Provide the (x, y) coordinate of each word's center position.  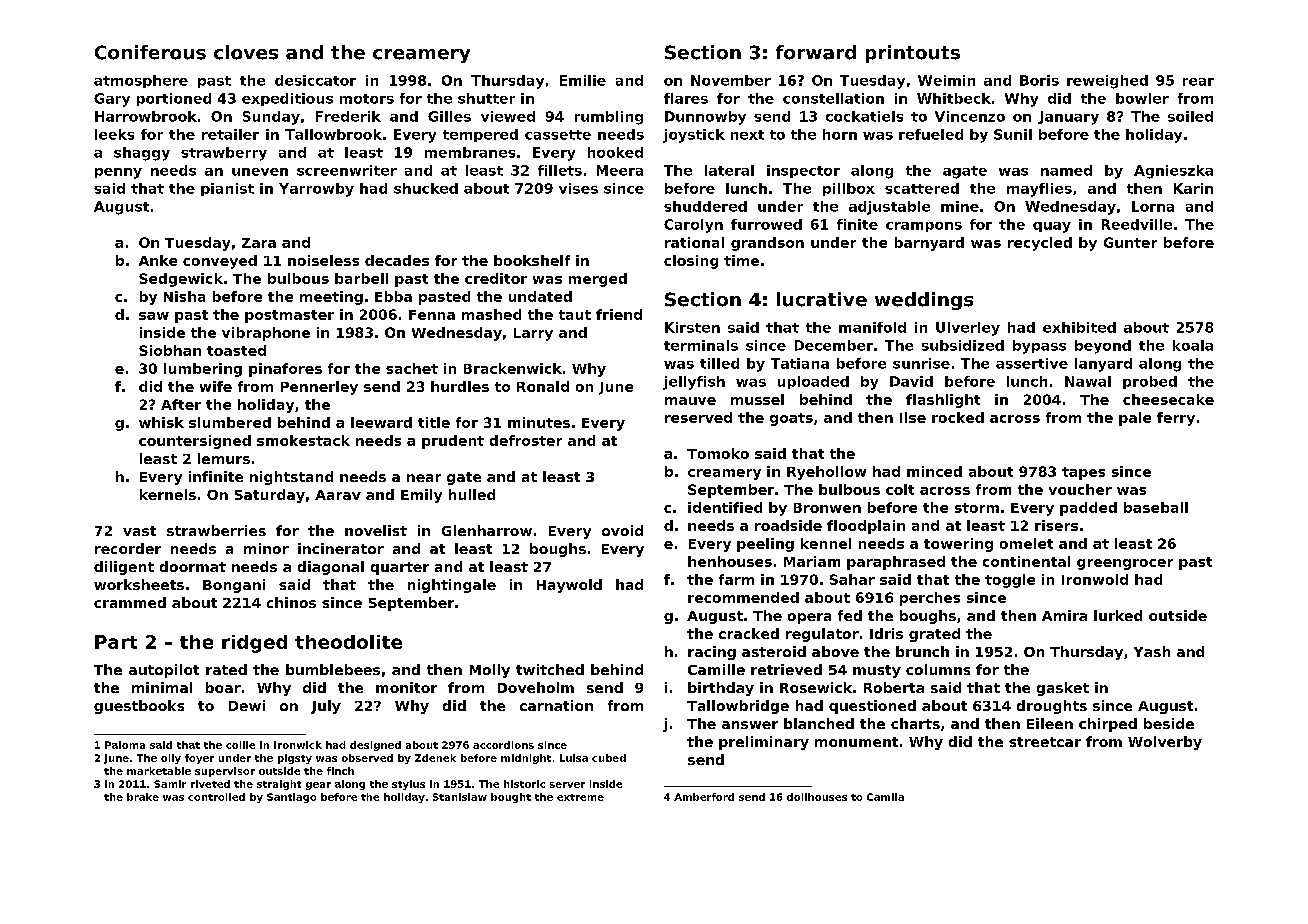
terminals (701, 345)
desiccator (315, 80)
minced (934, 471)
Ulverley (968, 329)
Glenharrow (487, 530)
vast (139, 531)
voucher (1080, 489)
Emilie (583, 80)
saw (154, 316)
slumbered (230, 422)
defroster (526, 440)
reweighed (1107, 82)
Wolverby (1165, 743)
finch (340, 771)
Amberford (704, 797)
